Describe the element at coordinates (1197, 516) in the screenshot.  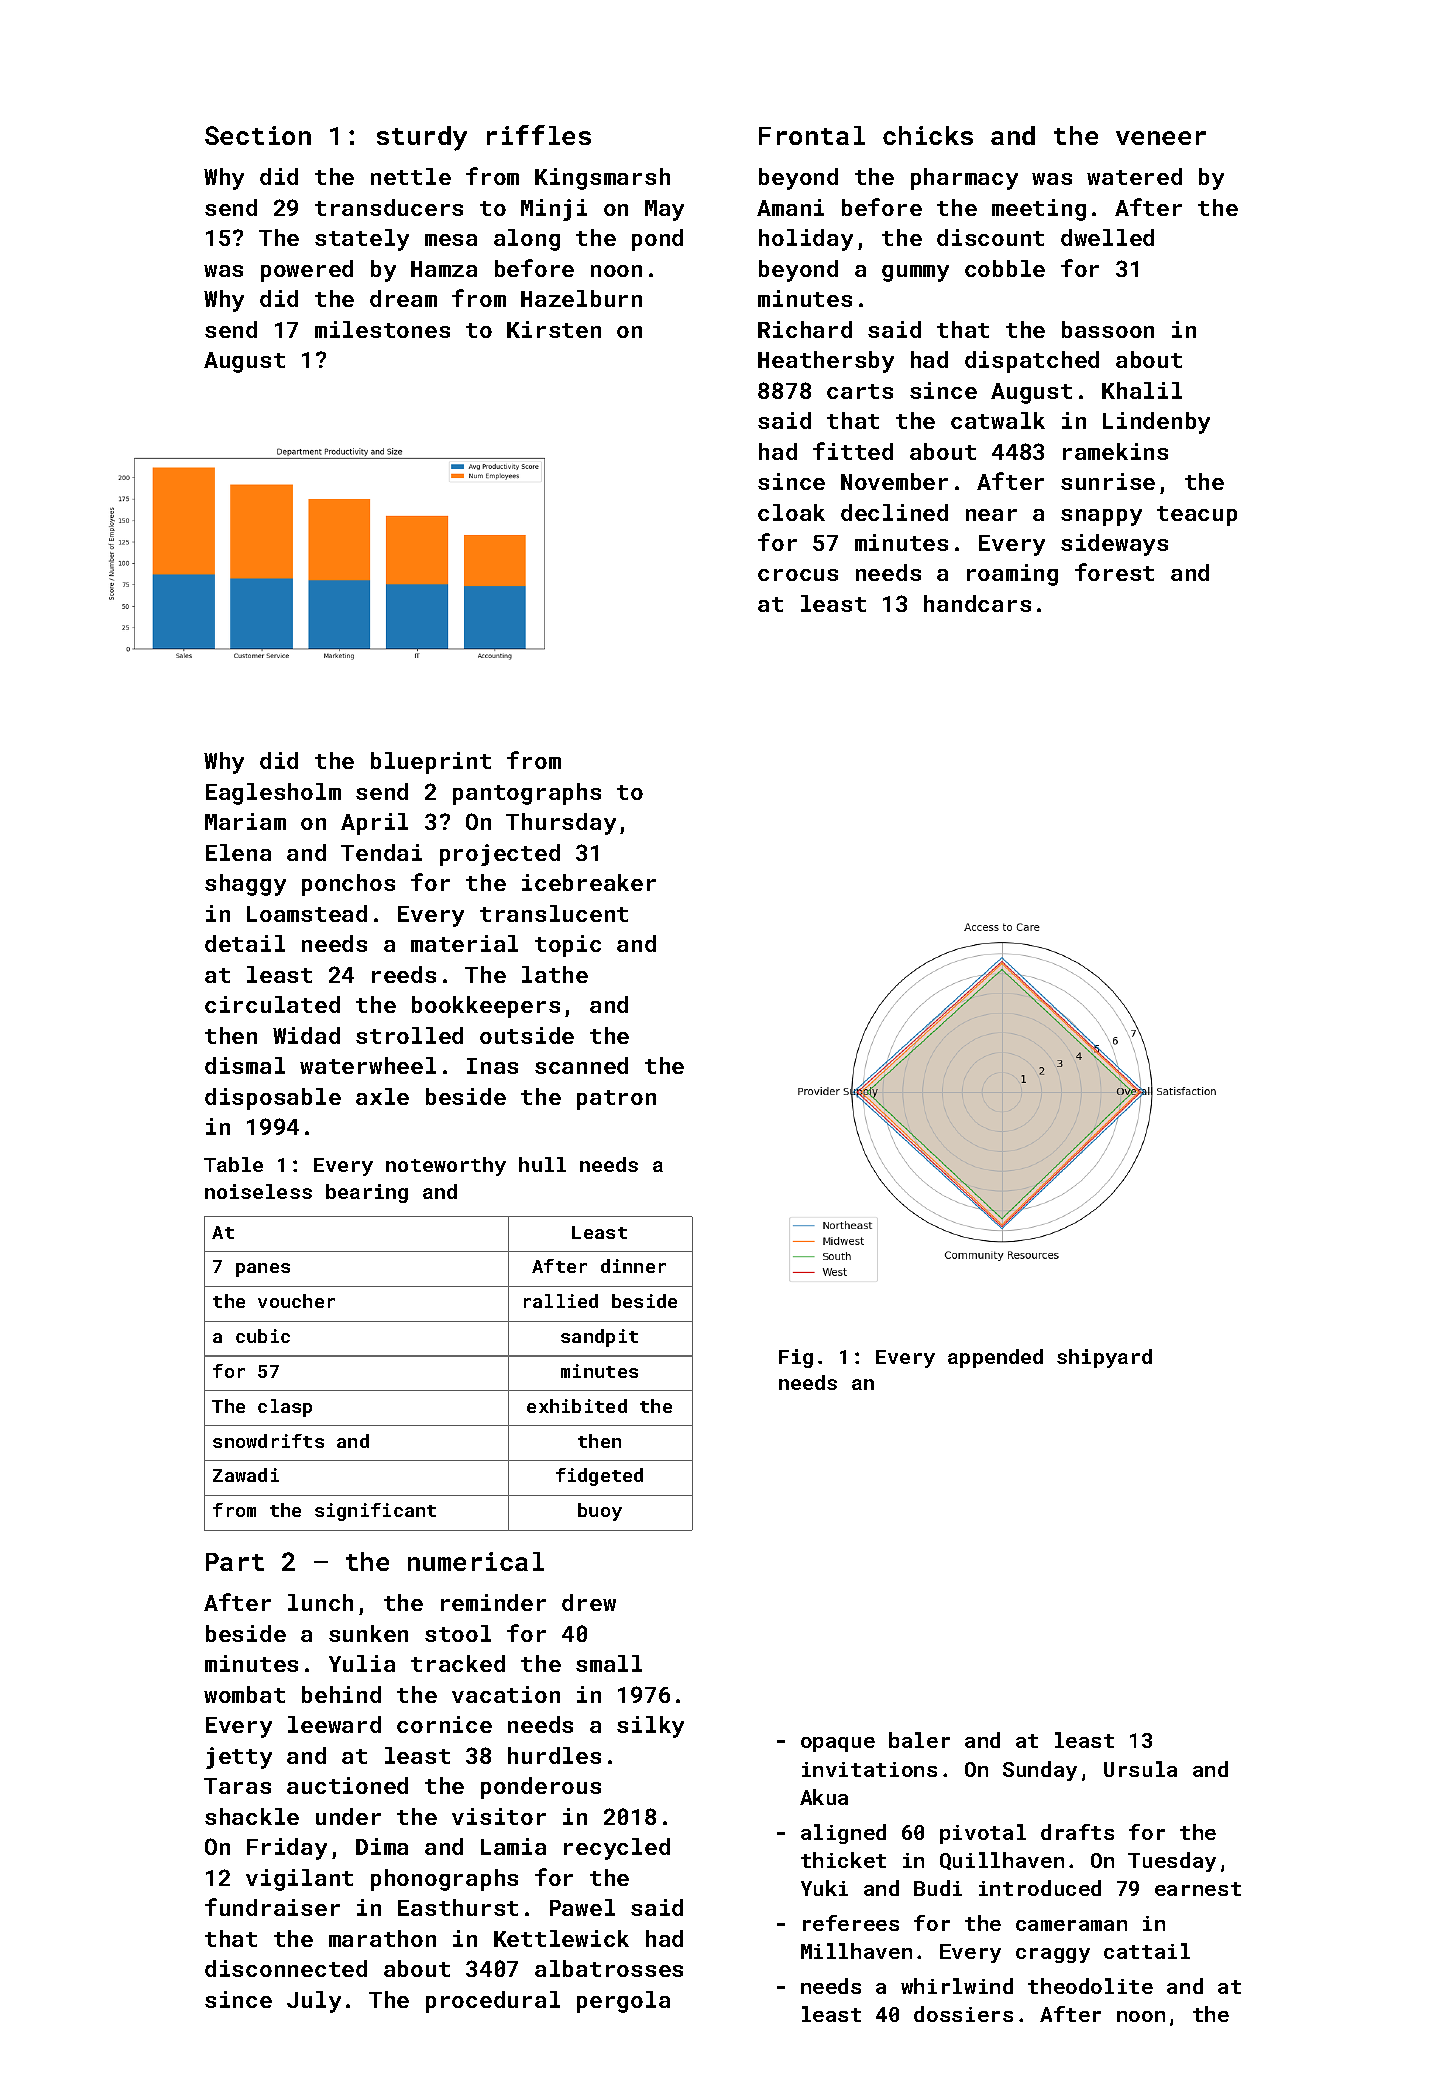
I see `teacup` at that location.
